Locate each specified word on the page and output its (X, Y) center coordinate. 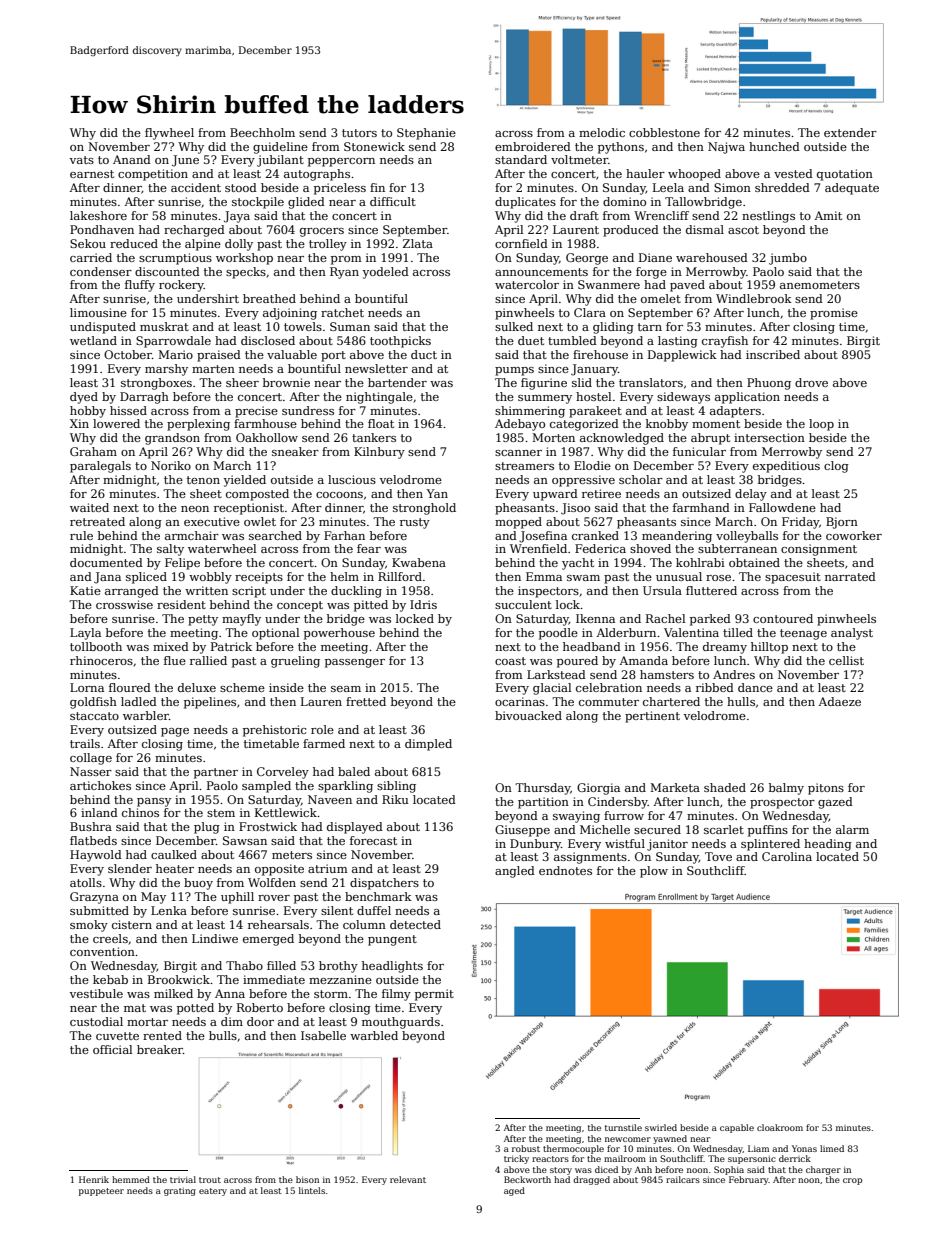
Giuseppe (522, 831)
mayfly (241, 620)
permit (434, 995)
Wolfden (272, 882)
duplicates (525, 203)
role (322, 729)
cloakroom (780, 1127)
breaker (160, 1049)
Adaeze (839, 701)
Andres (734, 674)
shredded (782, 187)
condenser (101, 271)
